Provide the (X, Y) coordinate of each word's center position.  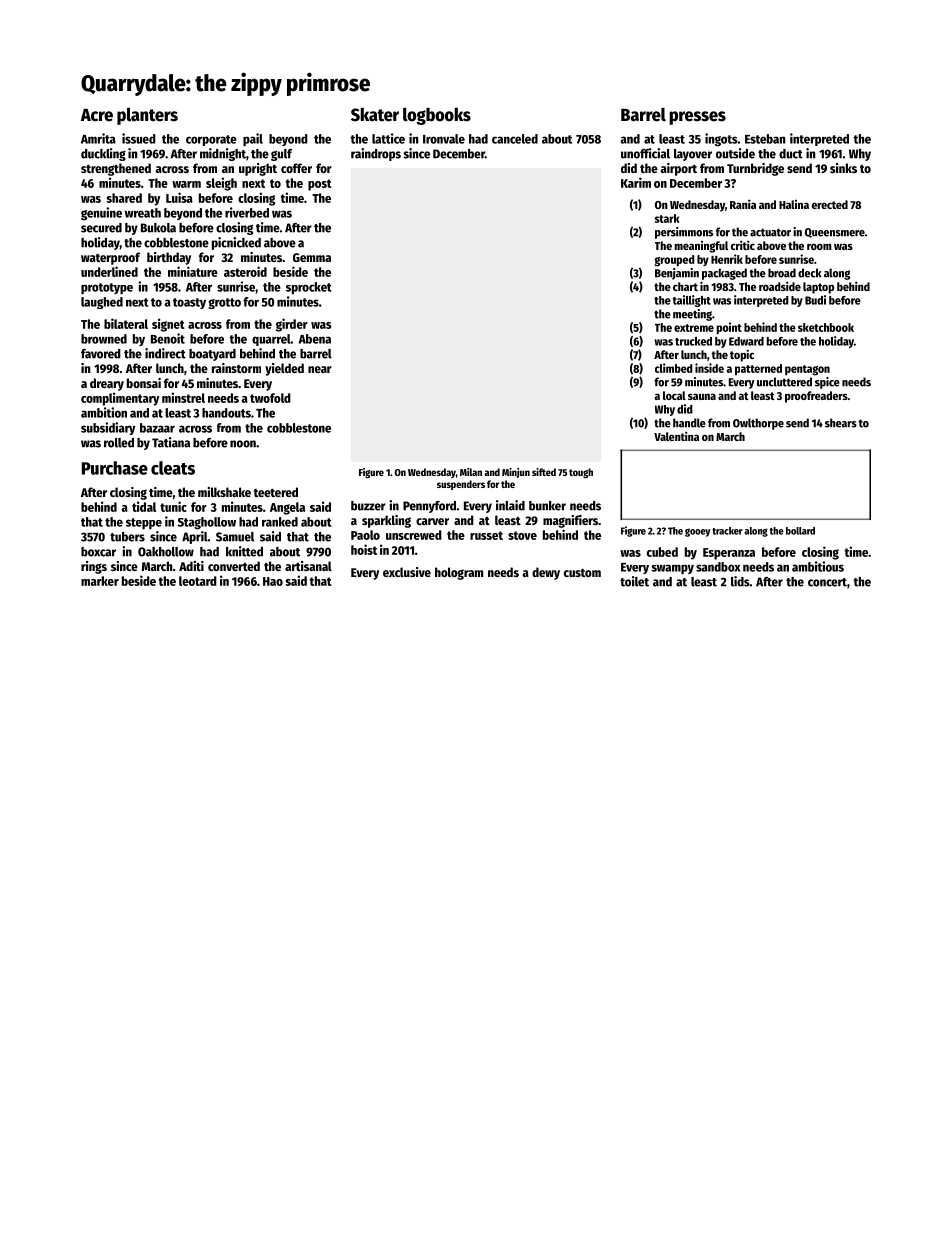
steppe (144, 523)
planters (147, 116)
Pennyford (429, 507)
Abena (315, 339)
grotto (224, 303)
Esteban (765, 139)
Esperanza (729, 554)
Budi (815, 300)
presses (697, 118)
